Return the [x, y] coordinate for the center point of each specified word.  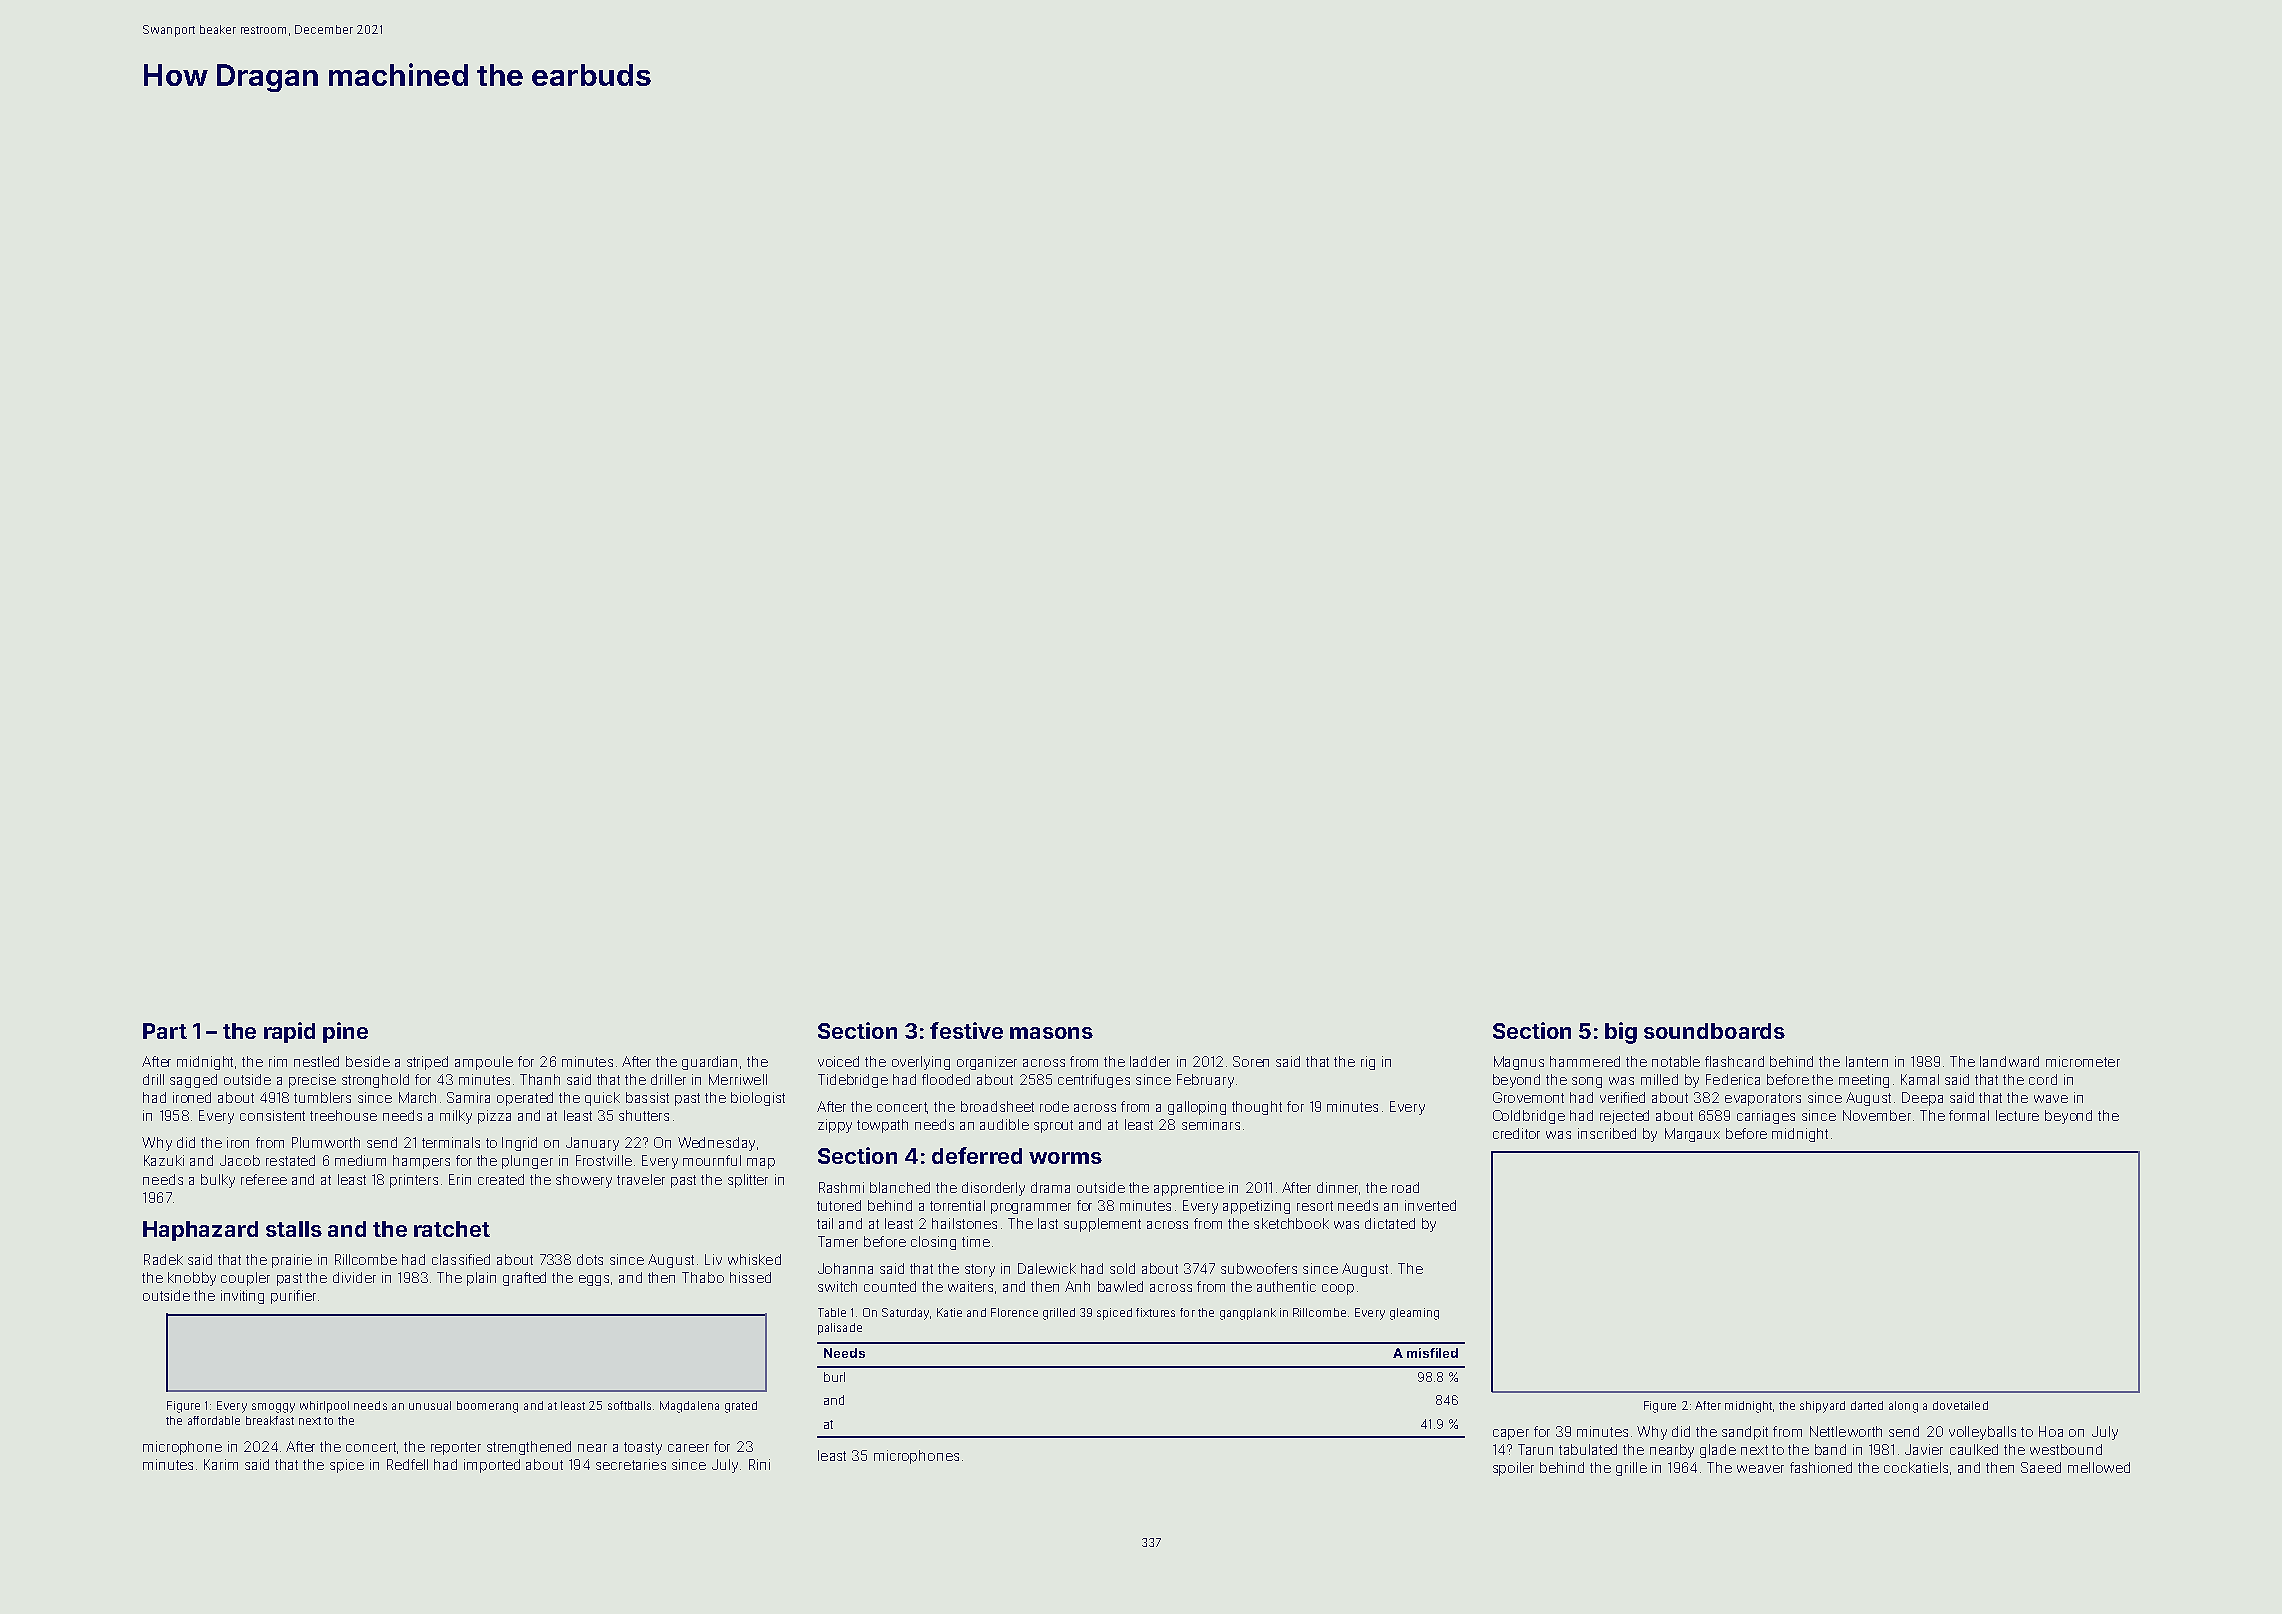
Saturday [905, 1314]
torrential [957, 1205]
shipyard [1822, 1407]
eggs [594, 1280]
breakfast [270, 1420]
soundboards [1714, 1031]
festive [966, 1030]
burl [834, 1377]
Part [165, 1031]
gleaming [1414, 1314]
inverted [1430, 1205]
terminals [451, 1142]
